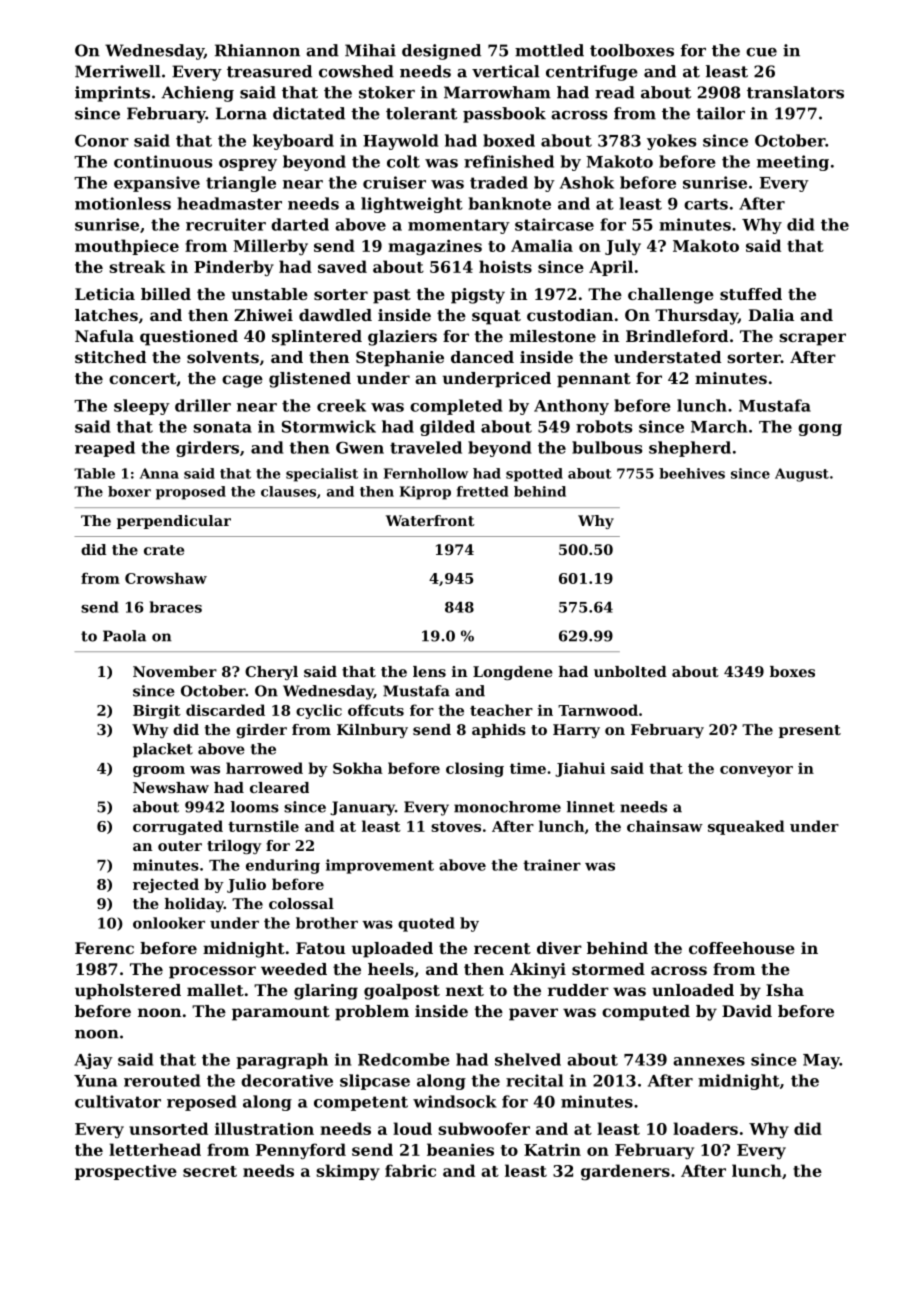 The width and height of the screenshot is (924, 1308). I want to click on Anna, so click(159, 473).
